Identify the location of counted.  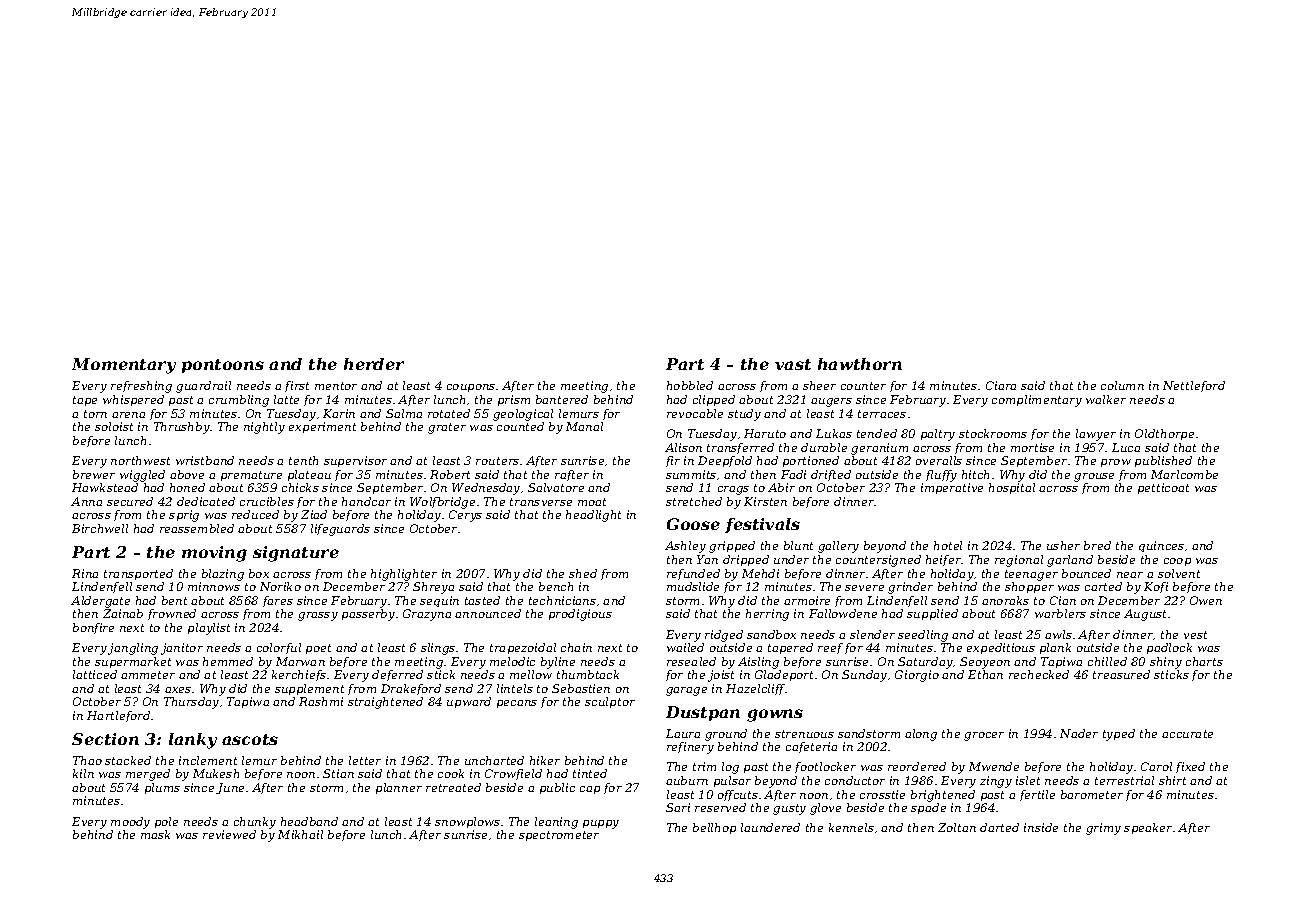
(520, 426).
